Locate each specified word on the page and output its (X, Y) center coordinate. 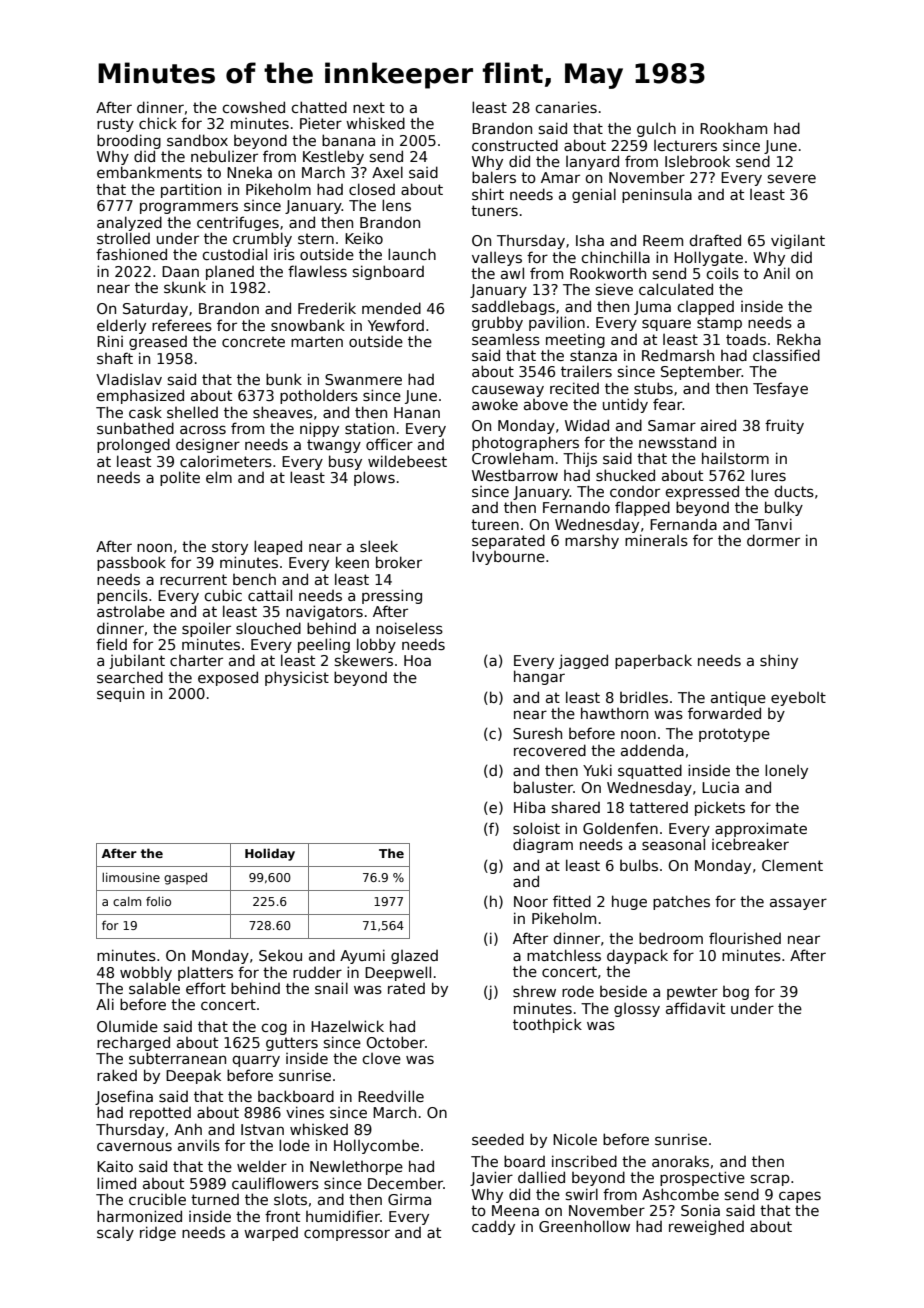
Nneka (249, 172)
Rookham (733, 128)
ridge (158, 1233)
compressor (347, 1235)
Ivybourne (508, 558)
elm (219, 477)
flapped (642, 508)
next (369, 107)
